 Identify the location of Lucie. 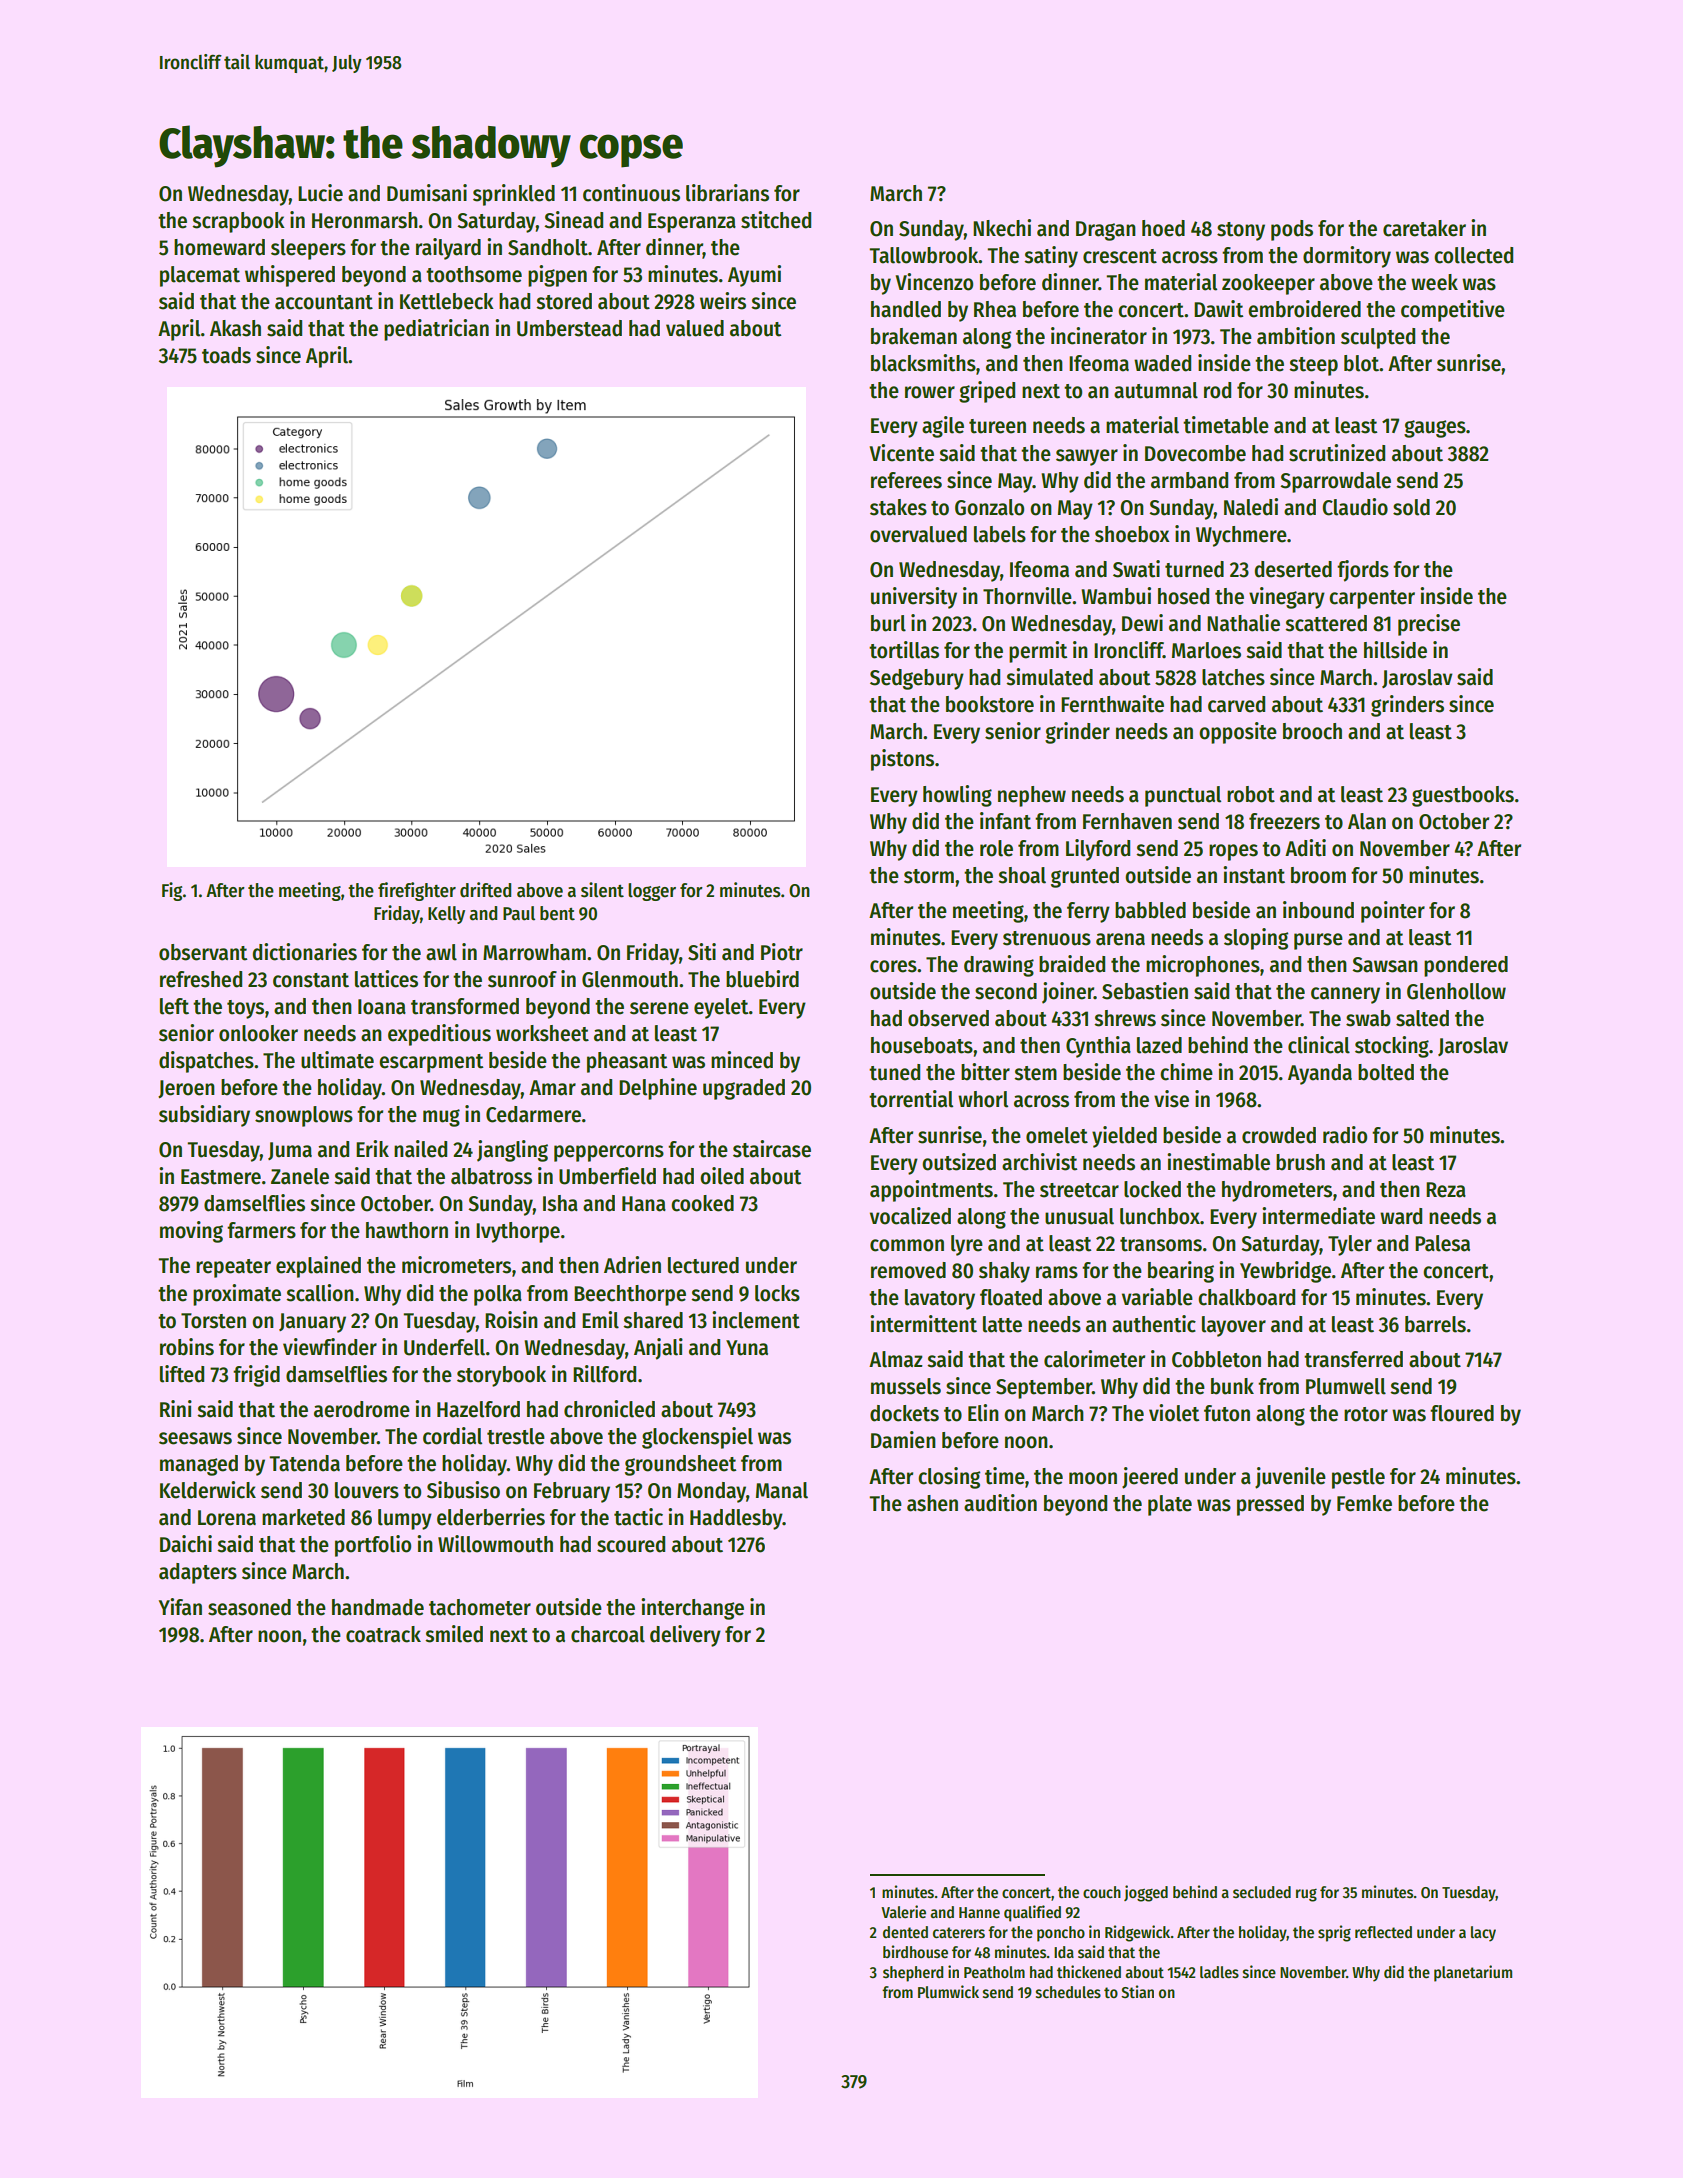
(320, 193).
